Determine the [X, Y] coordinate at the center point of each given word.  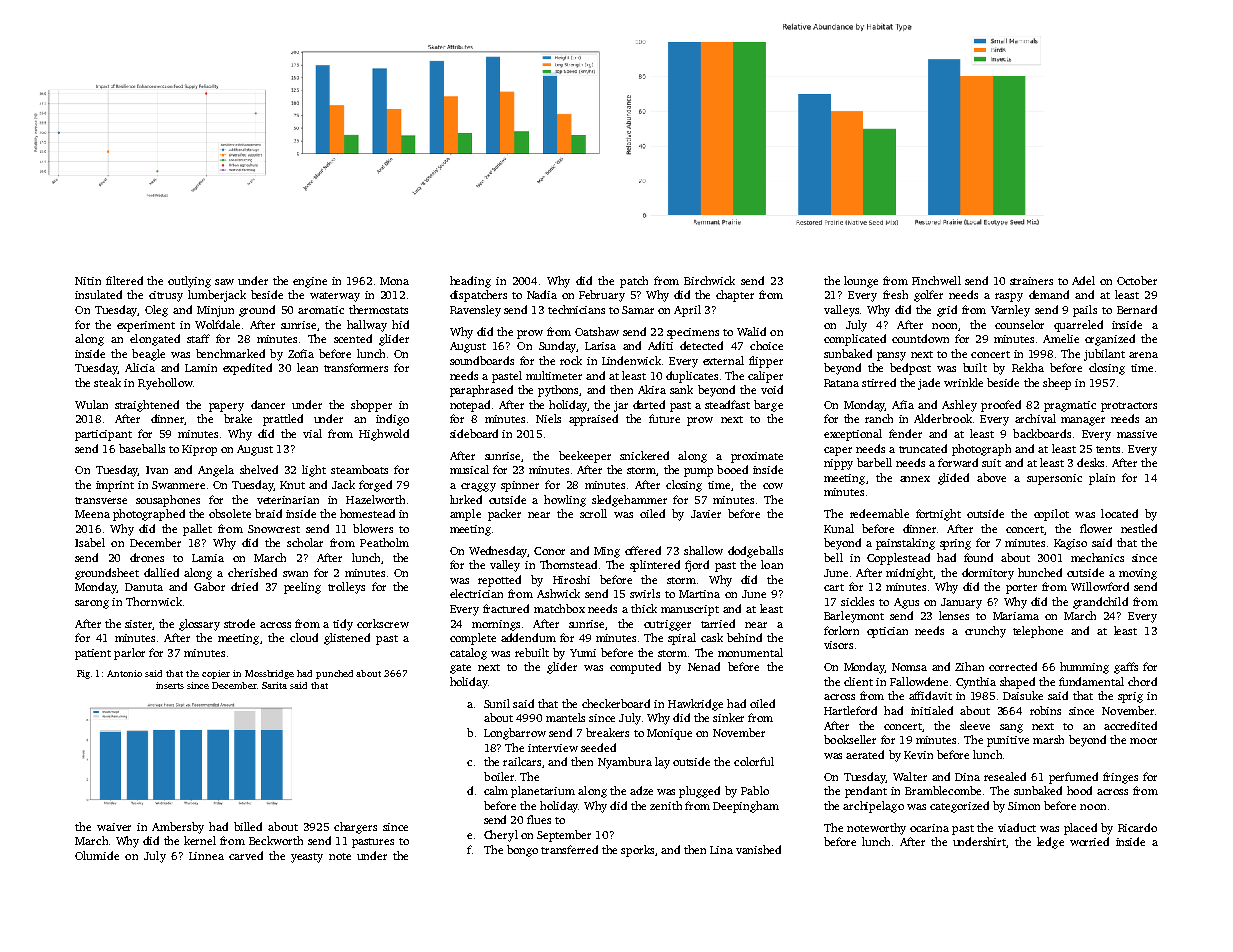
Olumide [97, 855]
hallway [367, 326]
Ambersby [178, 828]
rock [571, 360]
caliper [765, 377]
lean [307, 367]
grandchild [1100, 603]
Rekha [1028, 367]
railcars [522, 761]
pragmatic [1070, 406]
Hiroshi [571, 579]
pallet [197, 530]
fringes [1120, 778]
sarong [92, 604]
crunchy [985, 632]
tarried [718, 623]
